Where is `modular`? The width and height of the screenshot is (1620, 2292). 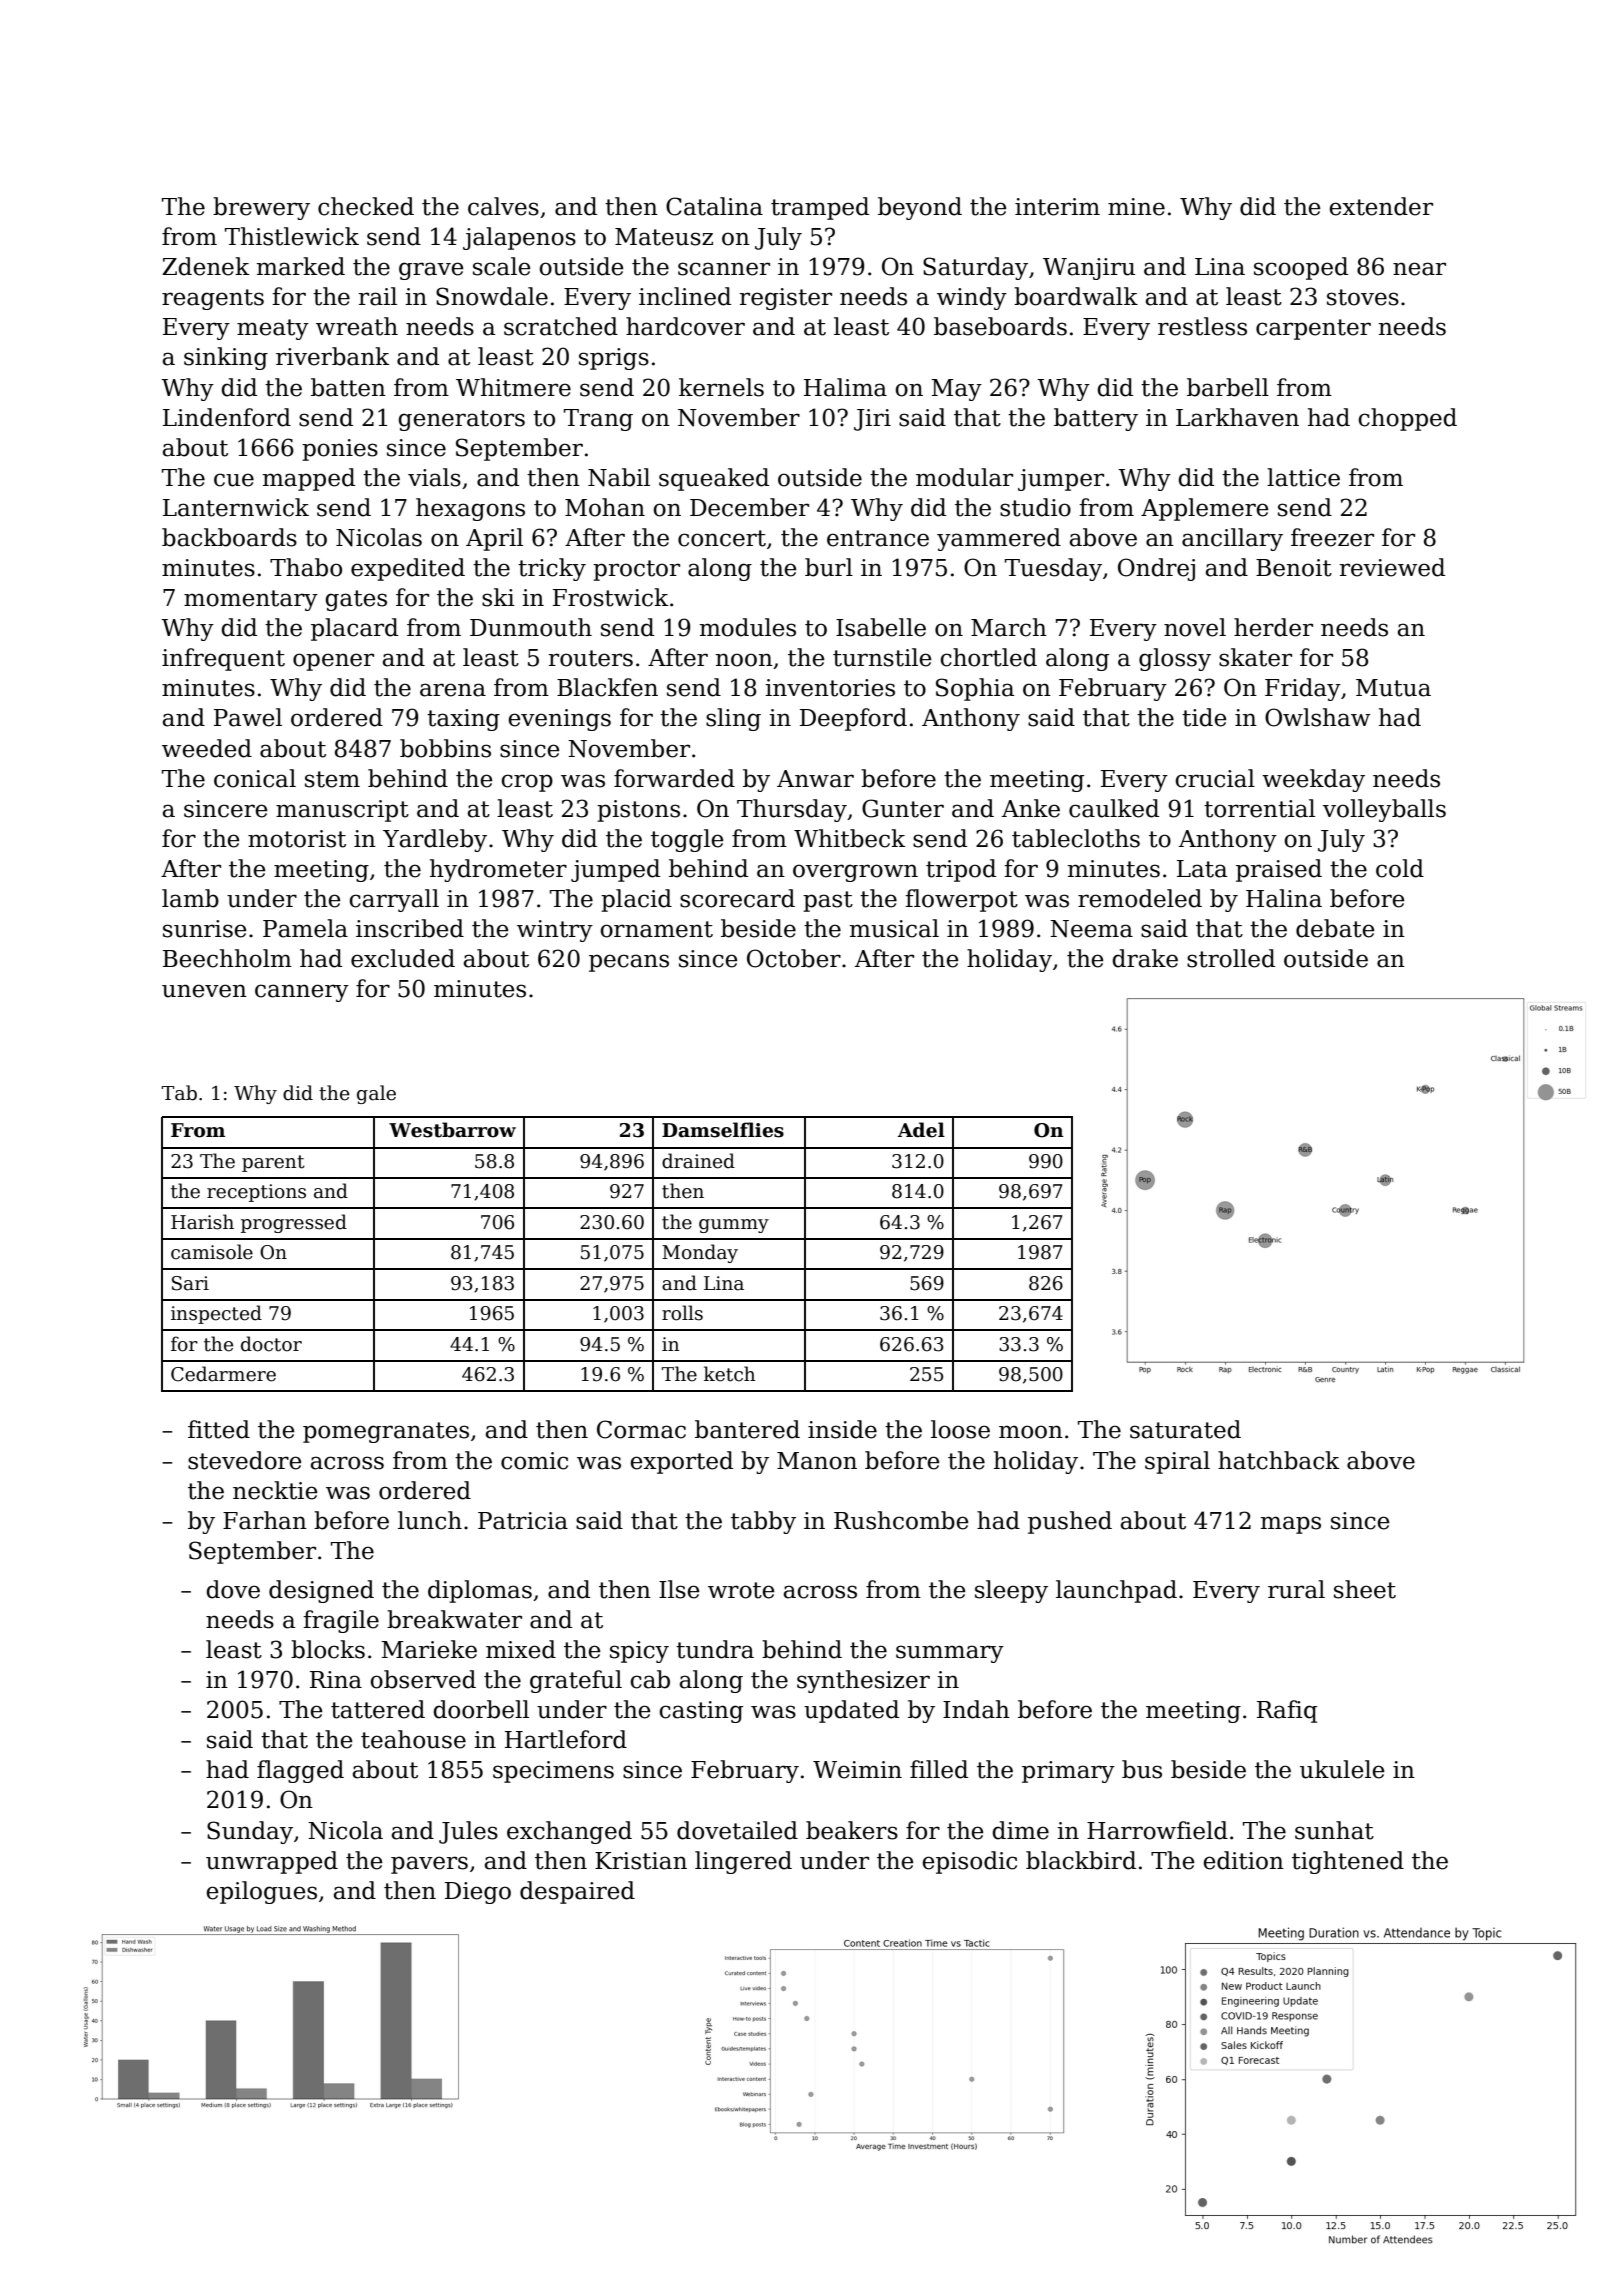 modular is located at coordinates (964, 477).
